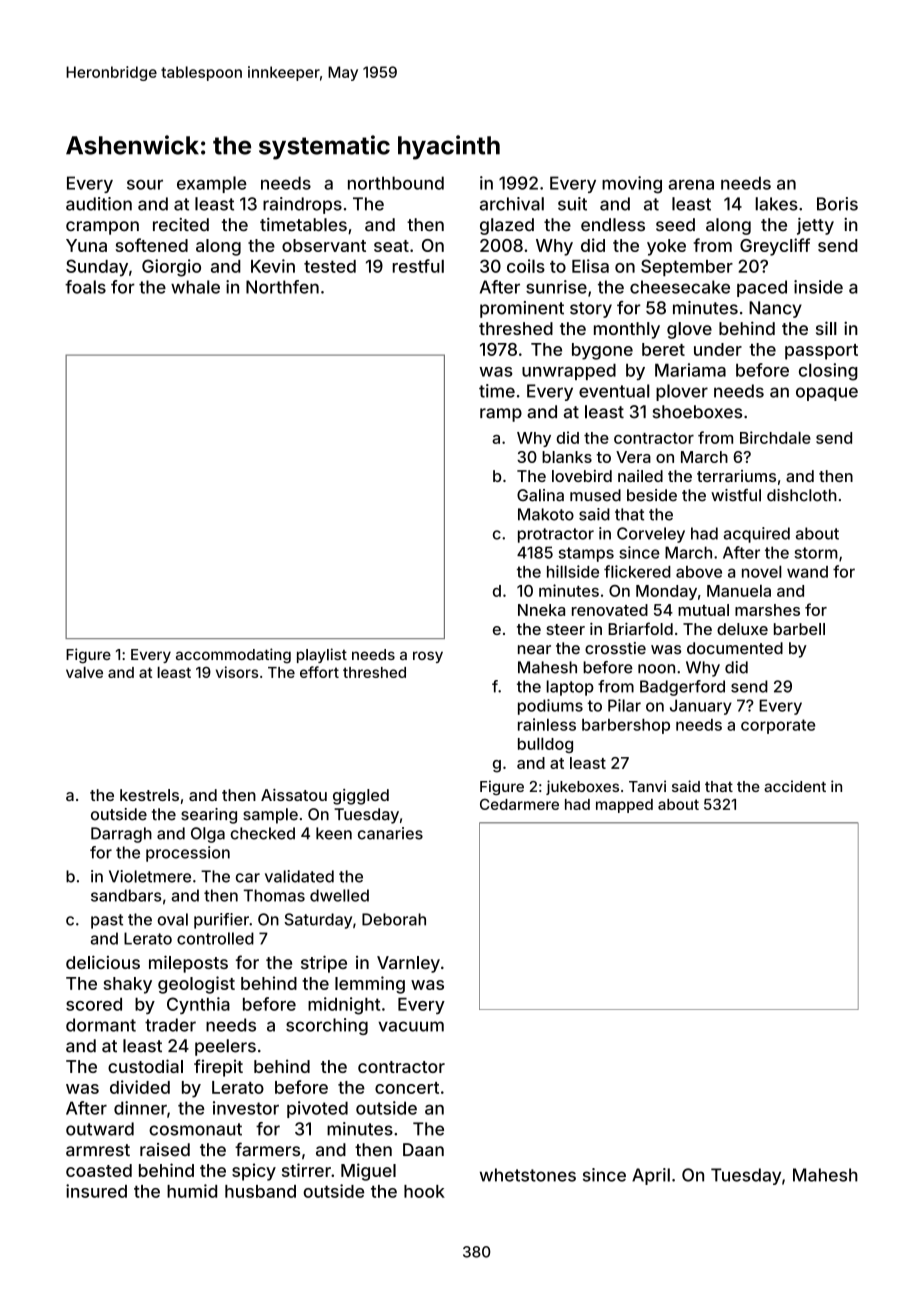  What do you see at coordinates (99, 204) in the image?
I see `audition` at bounding box center [99, 204].
